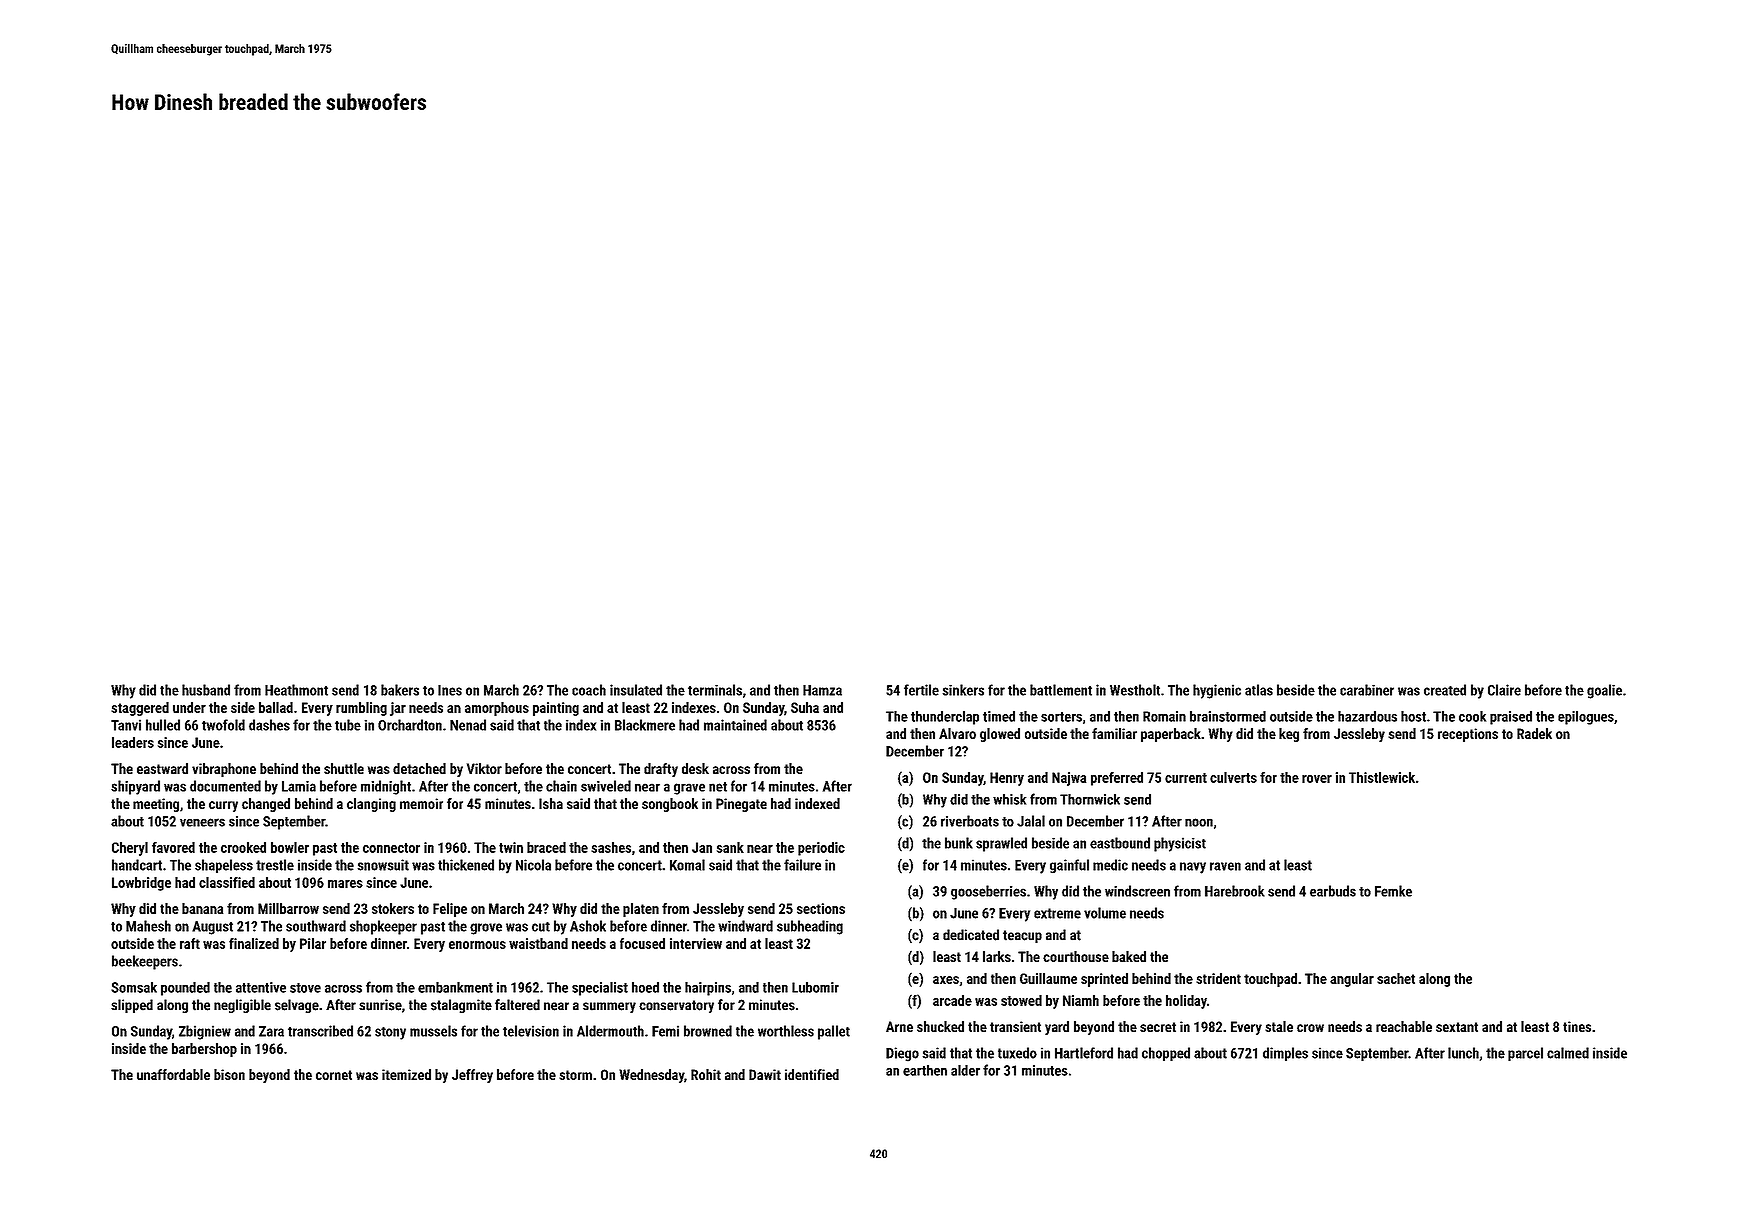 The height and width of the image is (1229, 1739). I want to click on battlement, so click(1061, 690).
